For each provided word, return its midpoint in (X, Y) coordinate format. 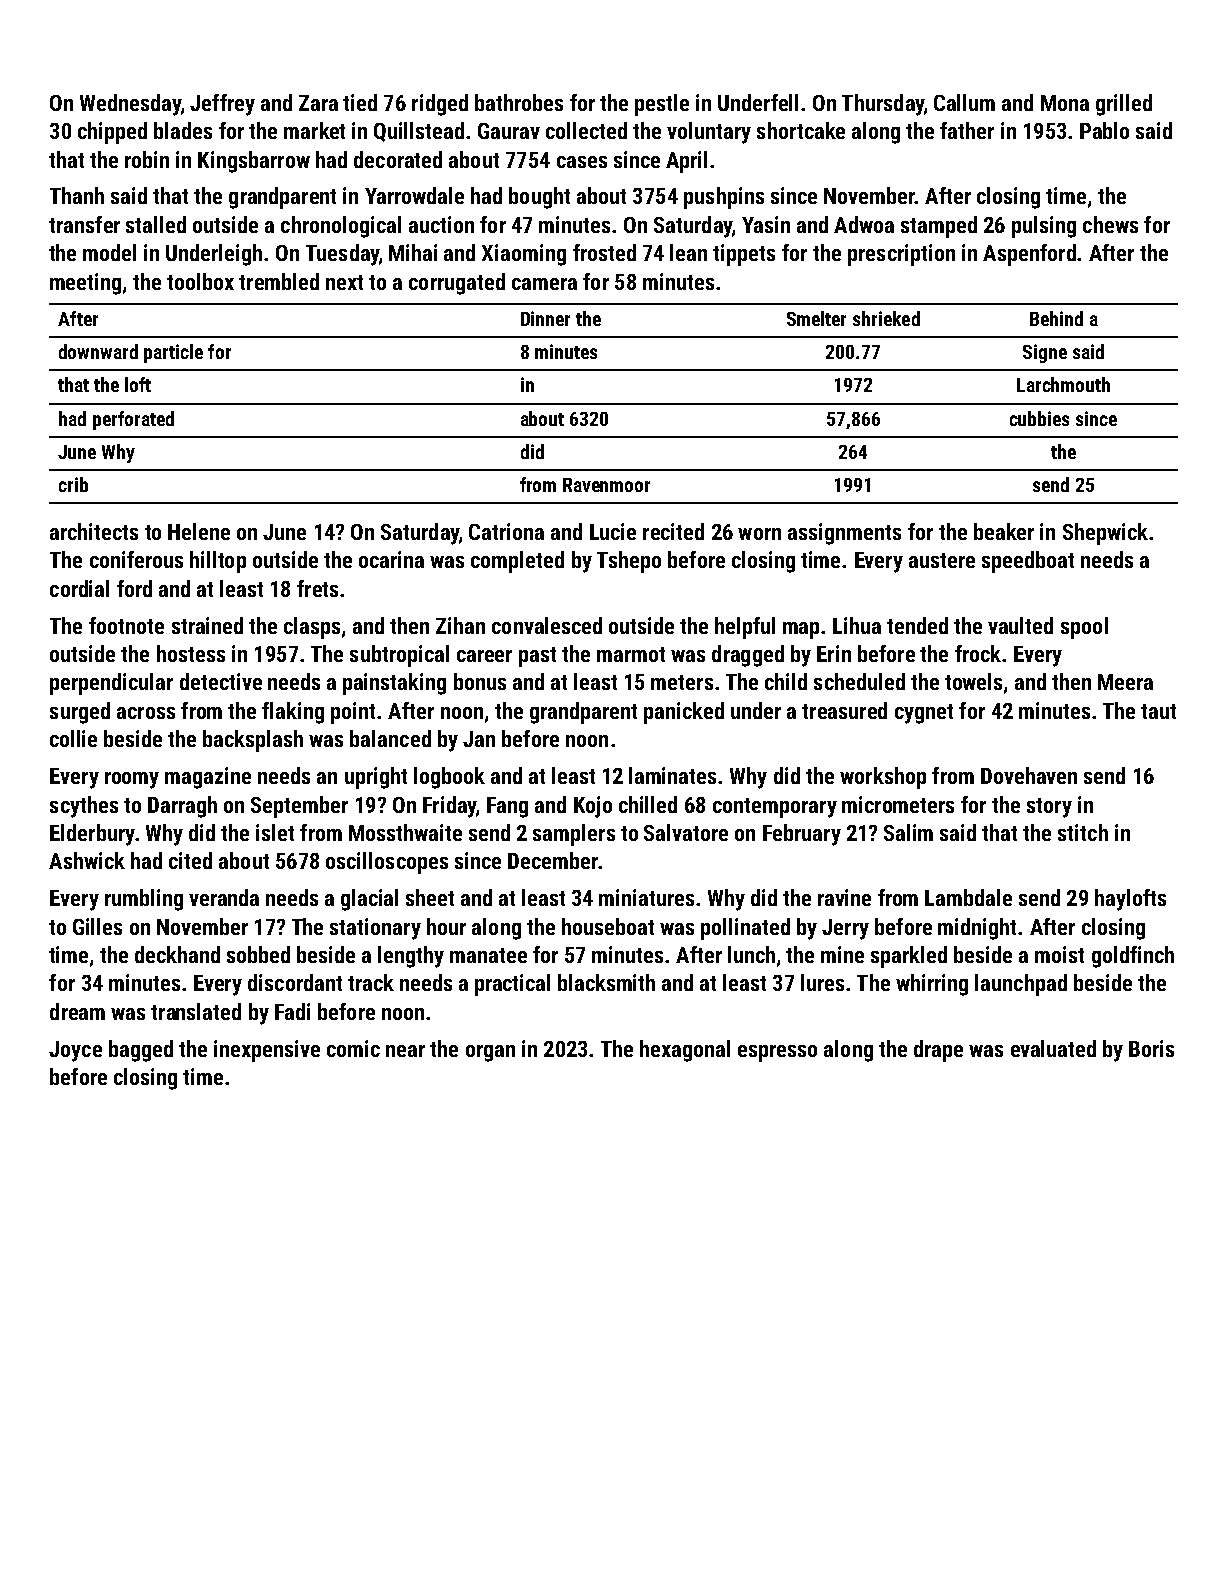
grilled (1124, 105)
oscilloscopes (387, 863)
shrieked (886, 318)
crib (73, 484)
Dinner (545, 318)
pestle (662, 105)
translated (196, 1011)
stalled (156, 224)
